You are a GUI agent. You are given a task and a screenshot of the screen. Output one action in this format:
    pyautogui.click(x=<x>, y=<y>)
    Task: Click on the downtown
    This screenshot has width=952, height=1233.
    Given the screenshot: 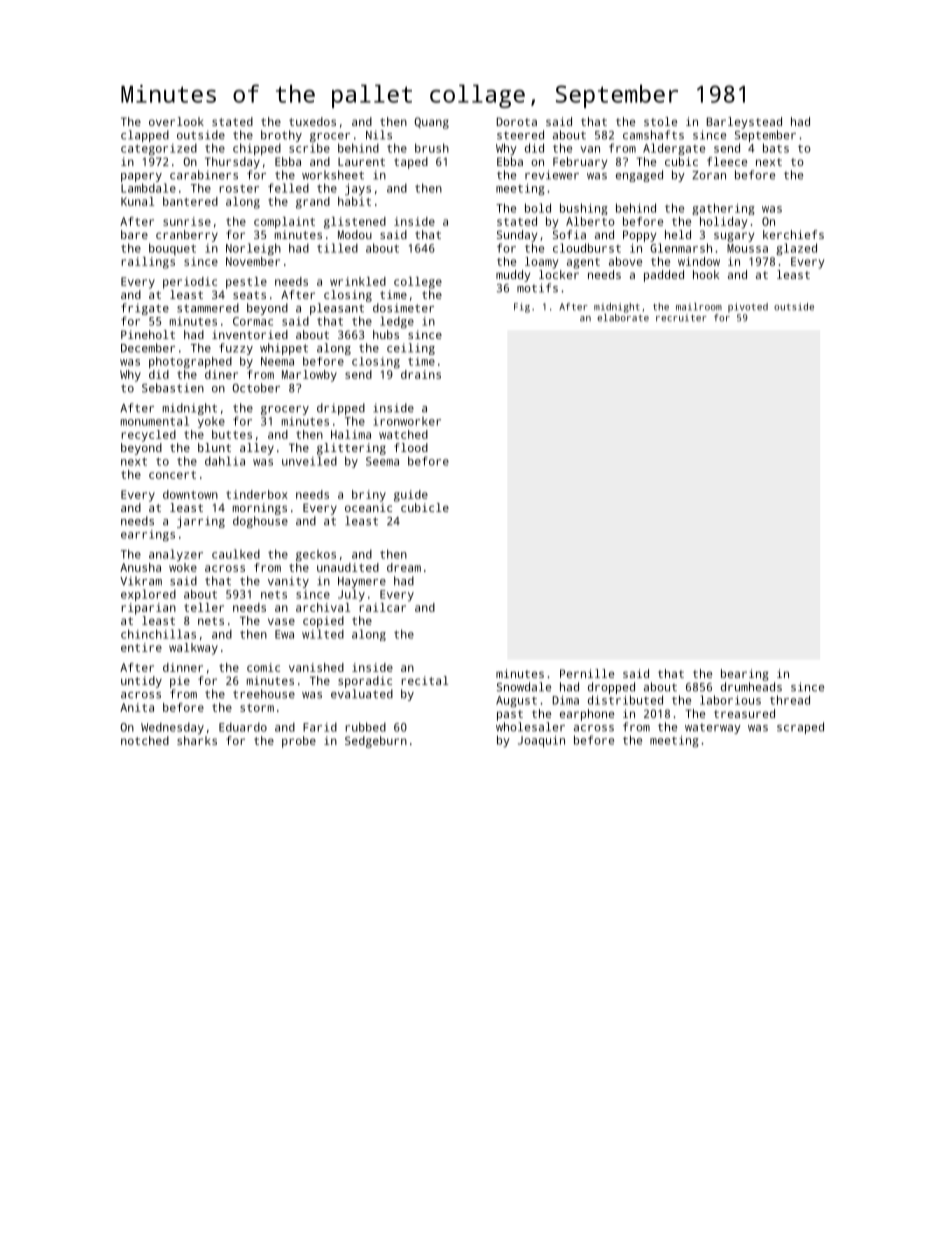 What is the action you would take?
    pyautogui.click(x=190, y=494)
